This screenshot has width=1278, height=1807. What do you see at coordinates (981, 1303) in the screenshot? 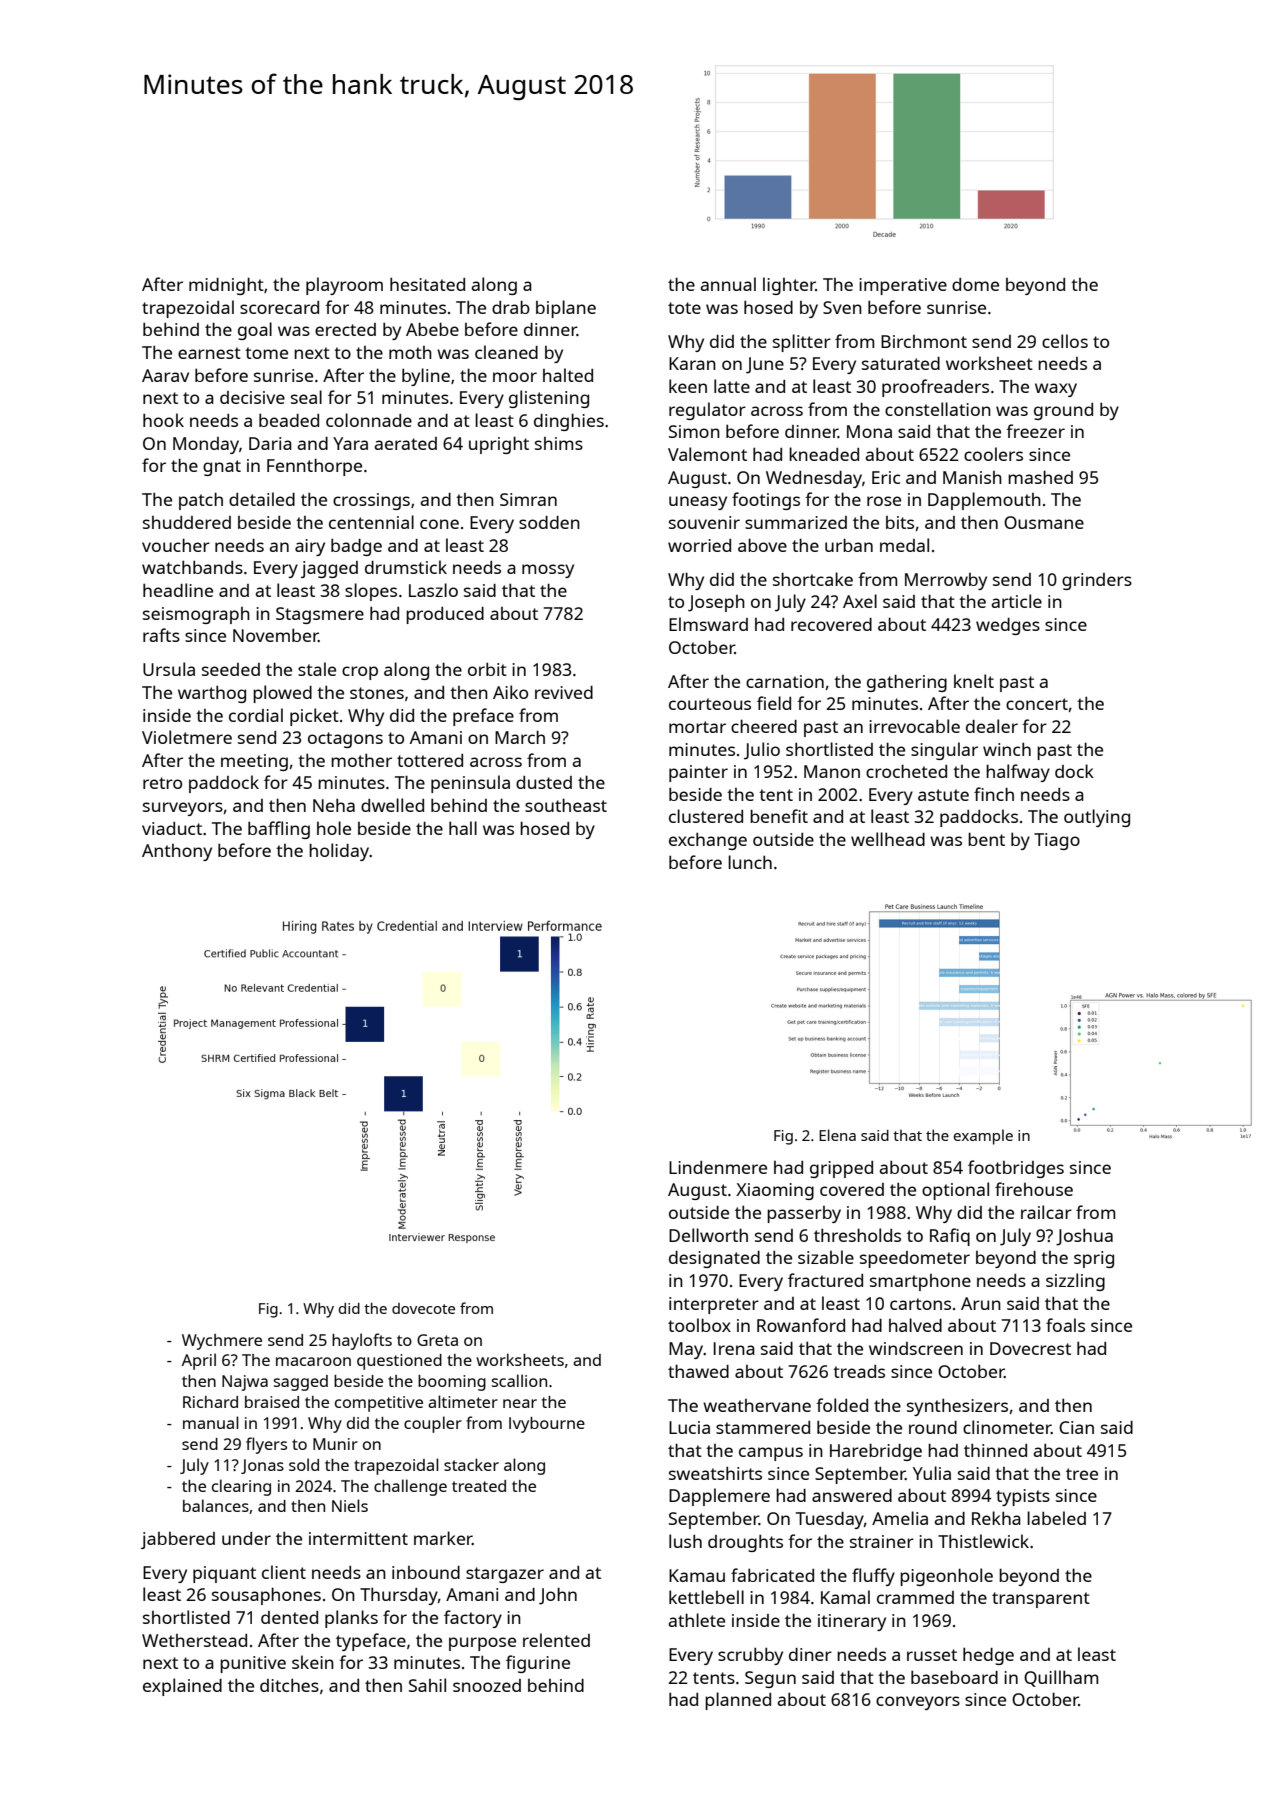
I see `Arun` at bounding box center [981, 1303].
